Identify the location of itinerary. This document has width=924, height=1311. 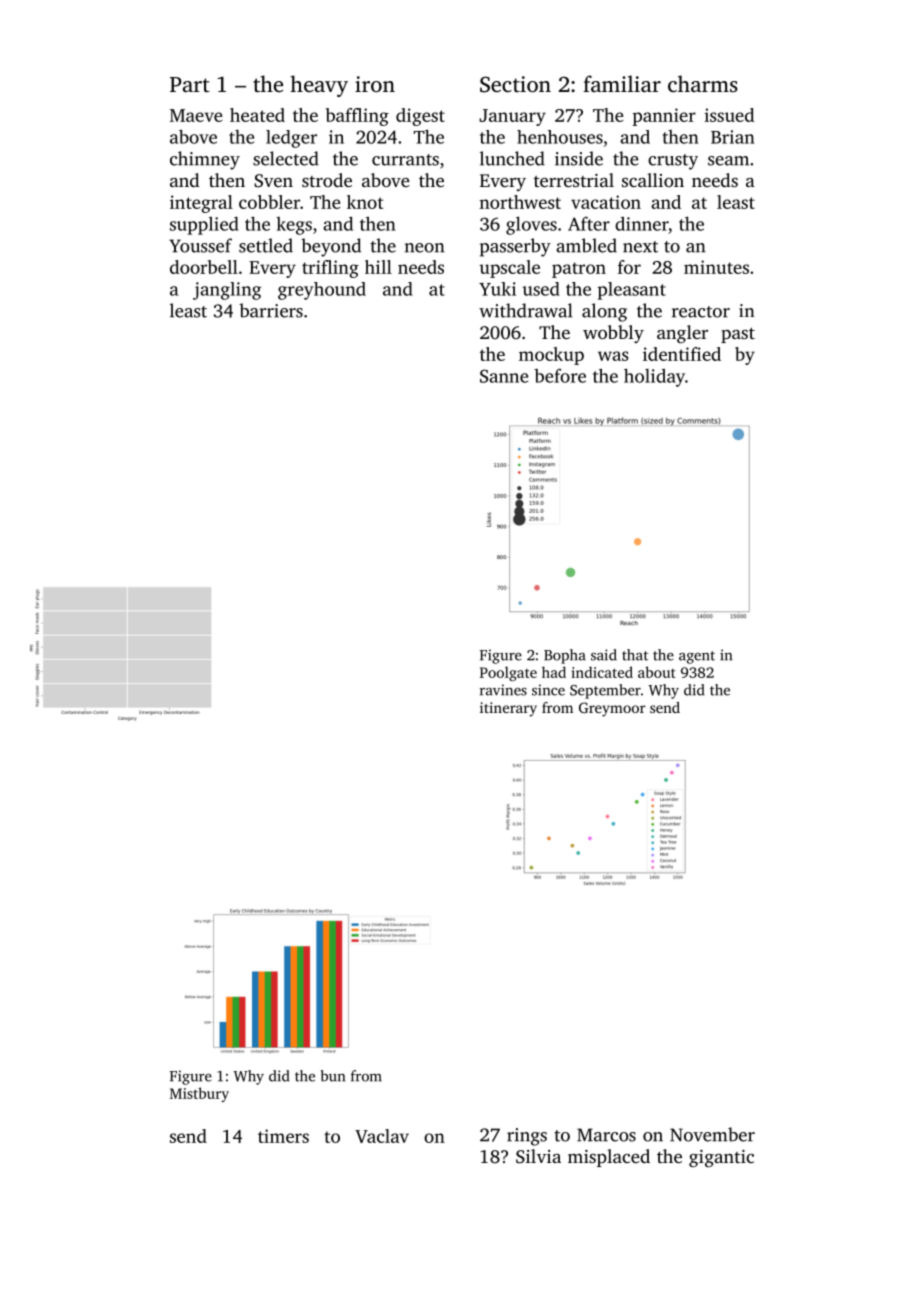
(508, 709).
